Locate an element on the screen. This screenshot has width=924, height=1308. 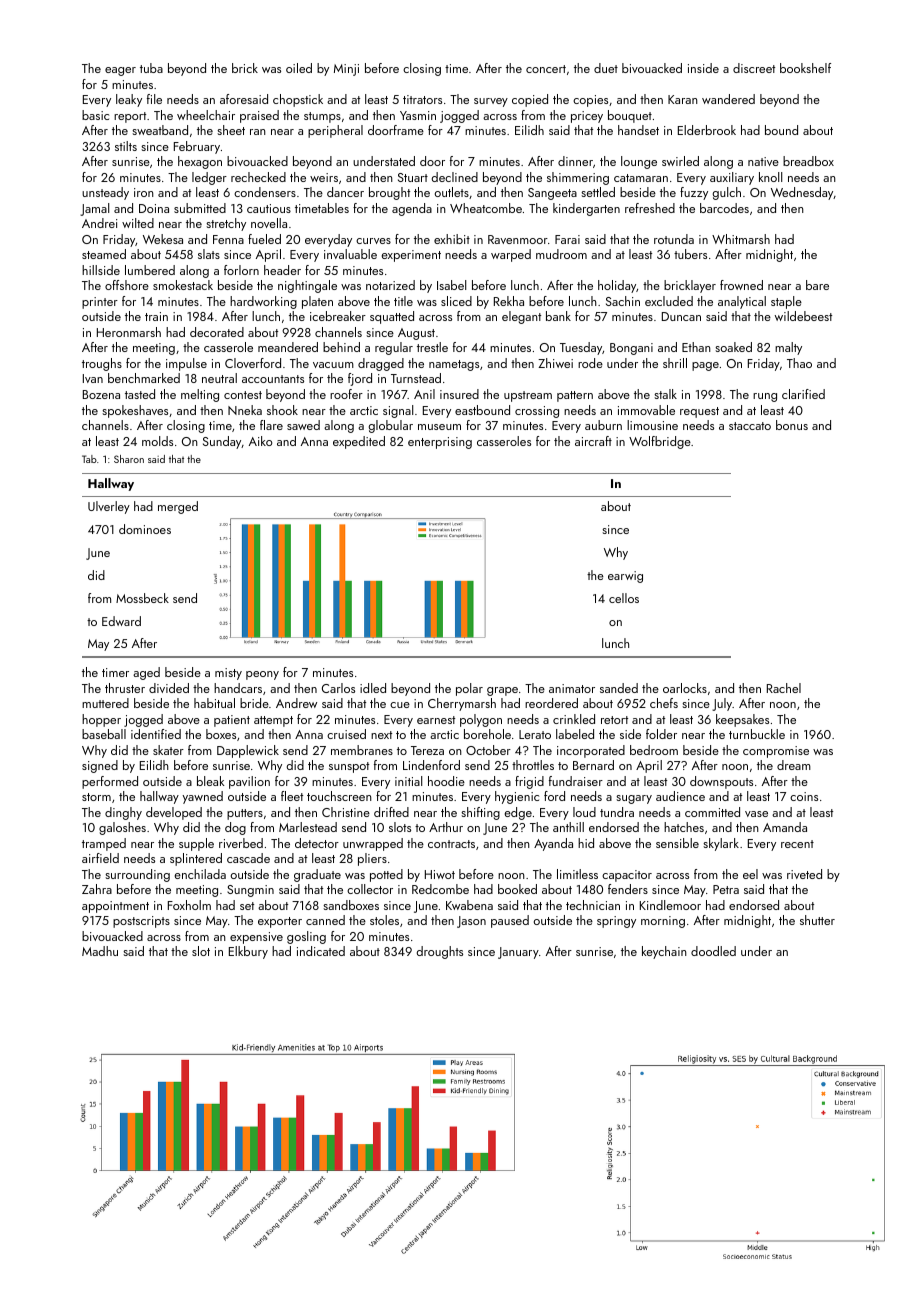
tubers is located at coordinates (690, 254).
